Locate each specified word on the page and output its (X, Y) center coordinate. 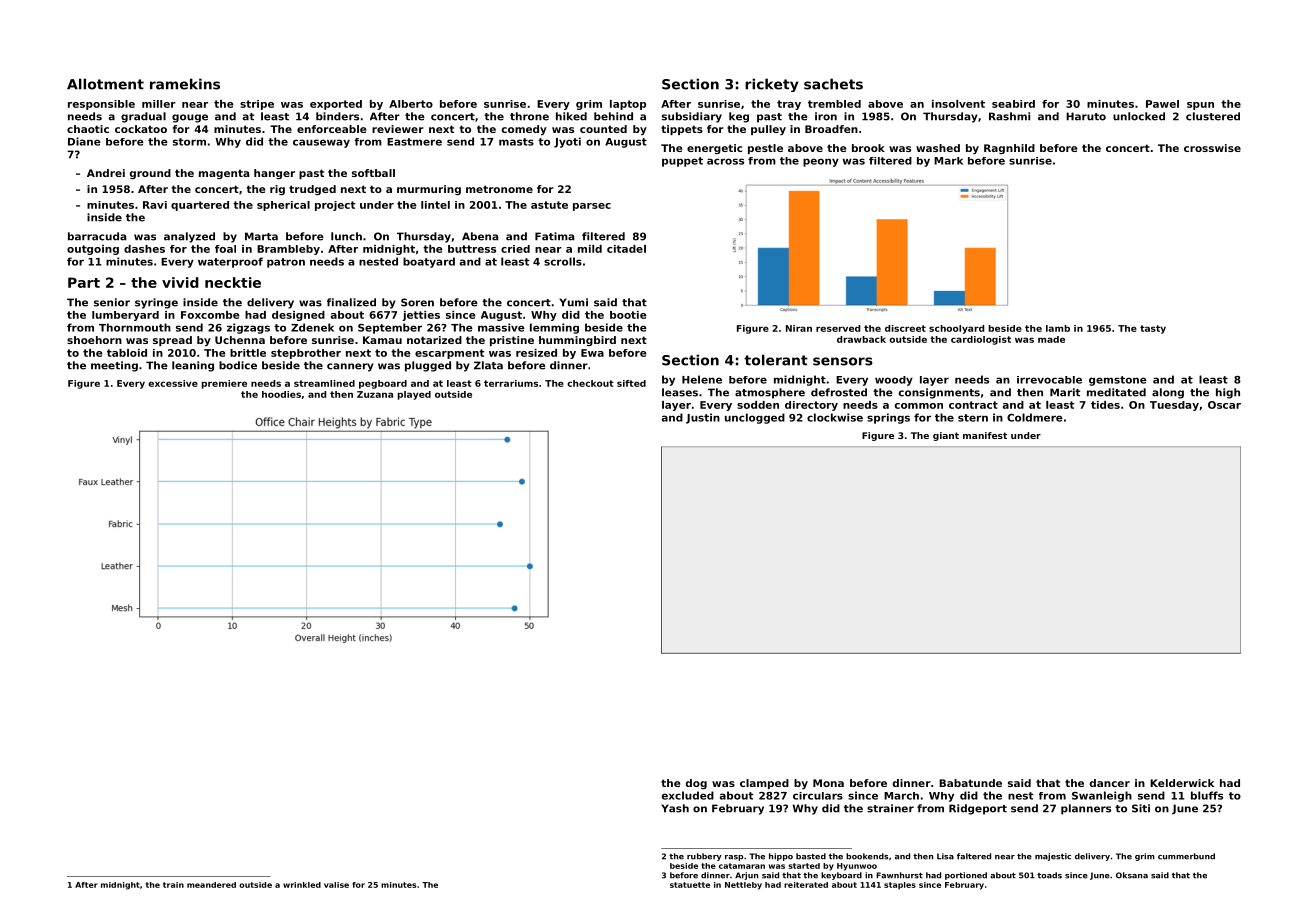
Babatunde (970, 783)
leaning (193, 366)
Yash (675, 808)
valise (336, 885)
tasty (1153, 329)
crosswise (1212, 148)
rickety (771, 85)
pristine (512, 341)
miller (159, 104)
